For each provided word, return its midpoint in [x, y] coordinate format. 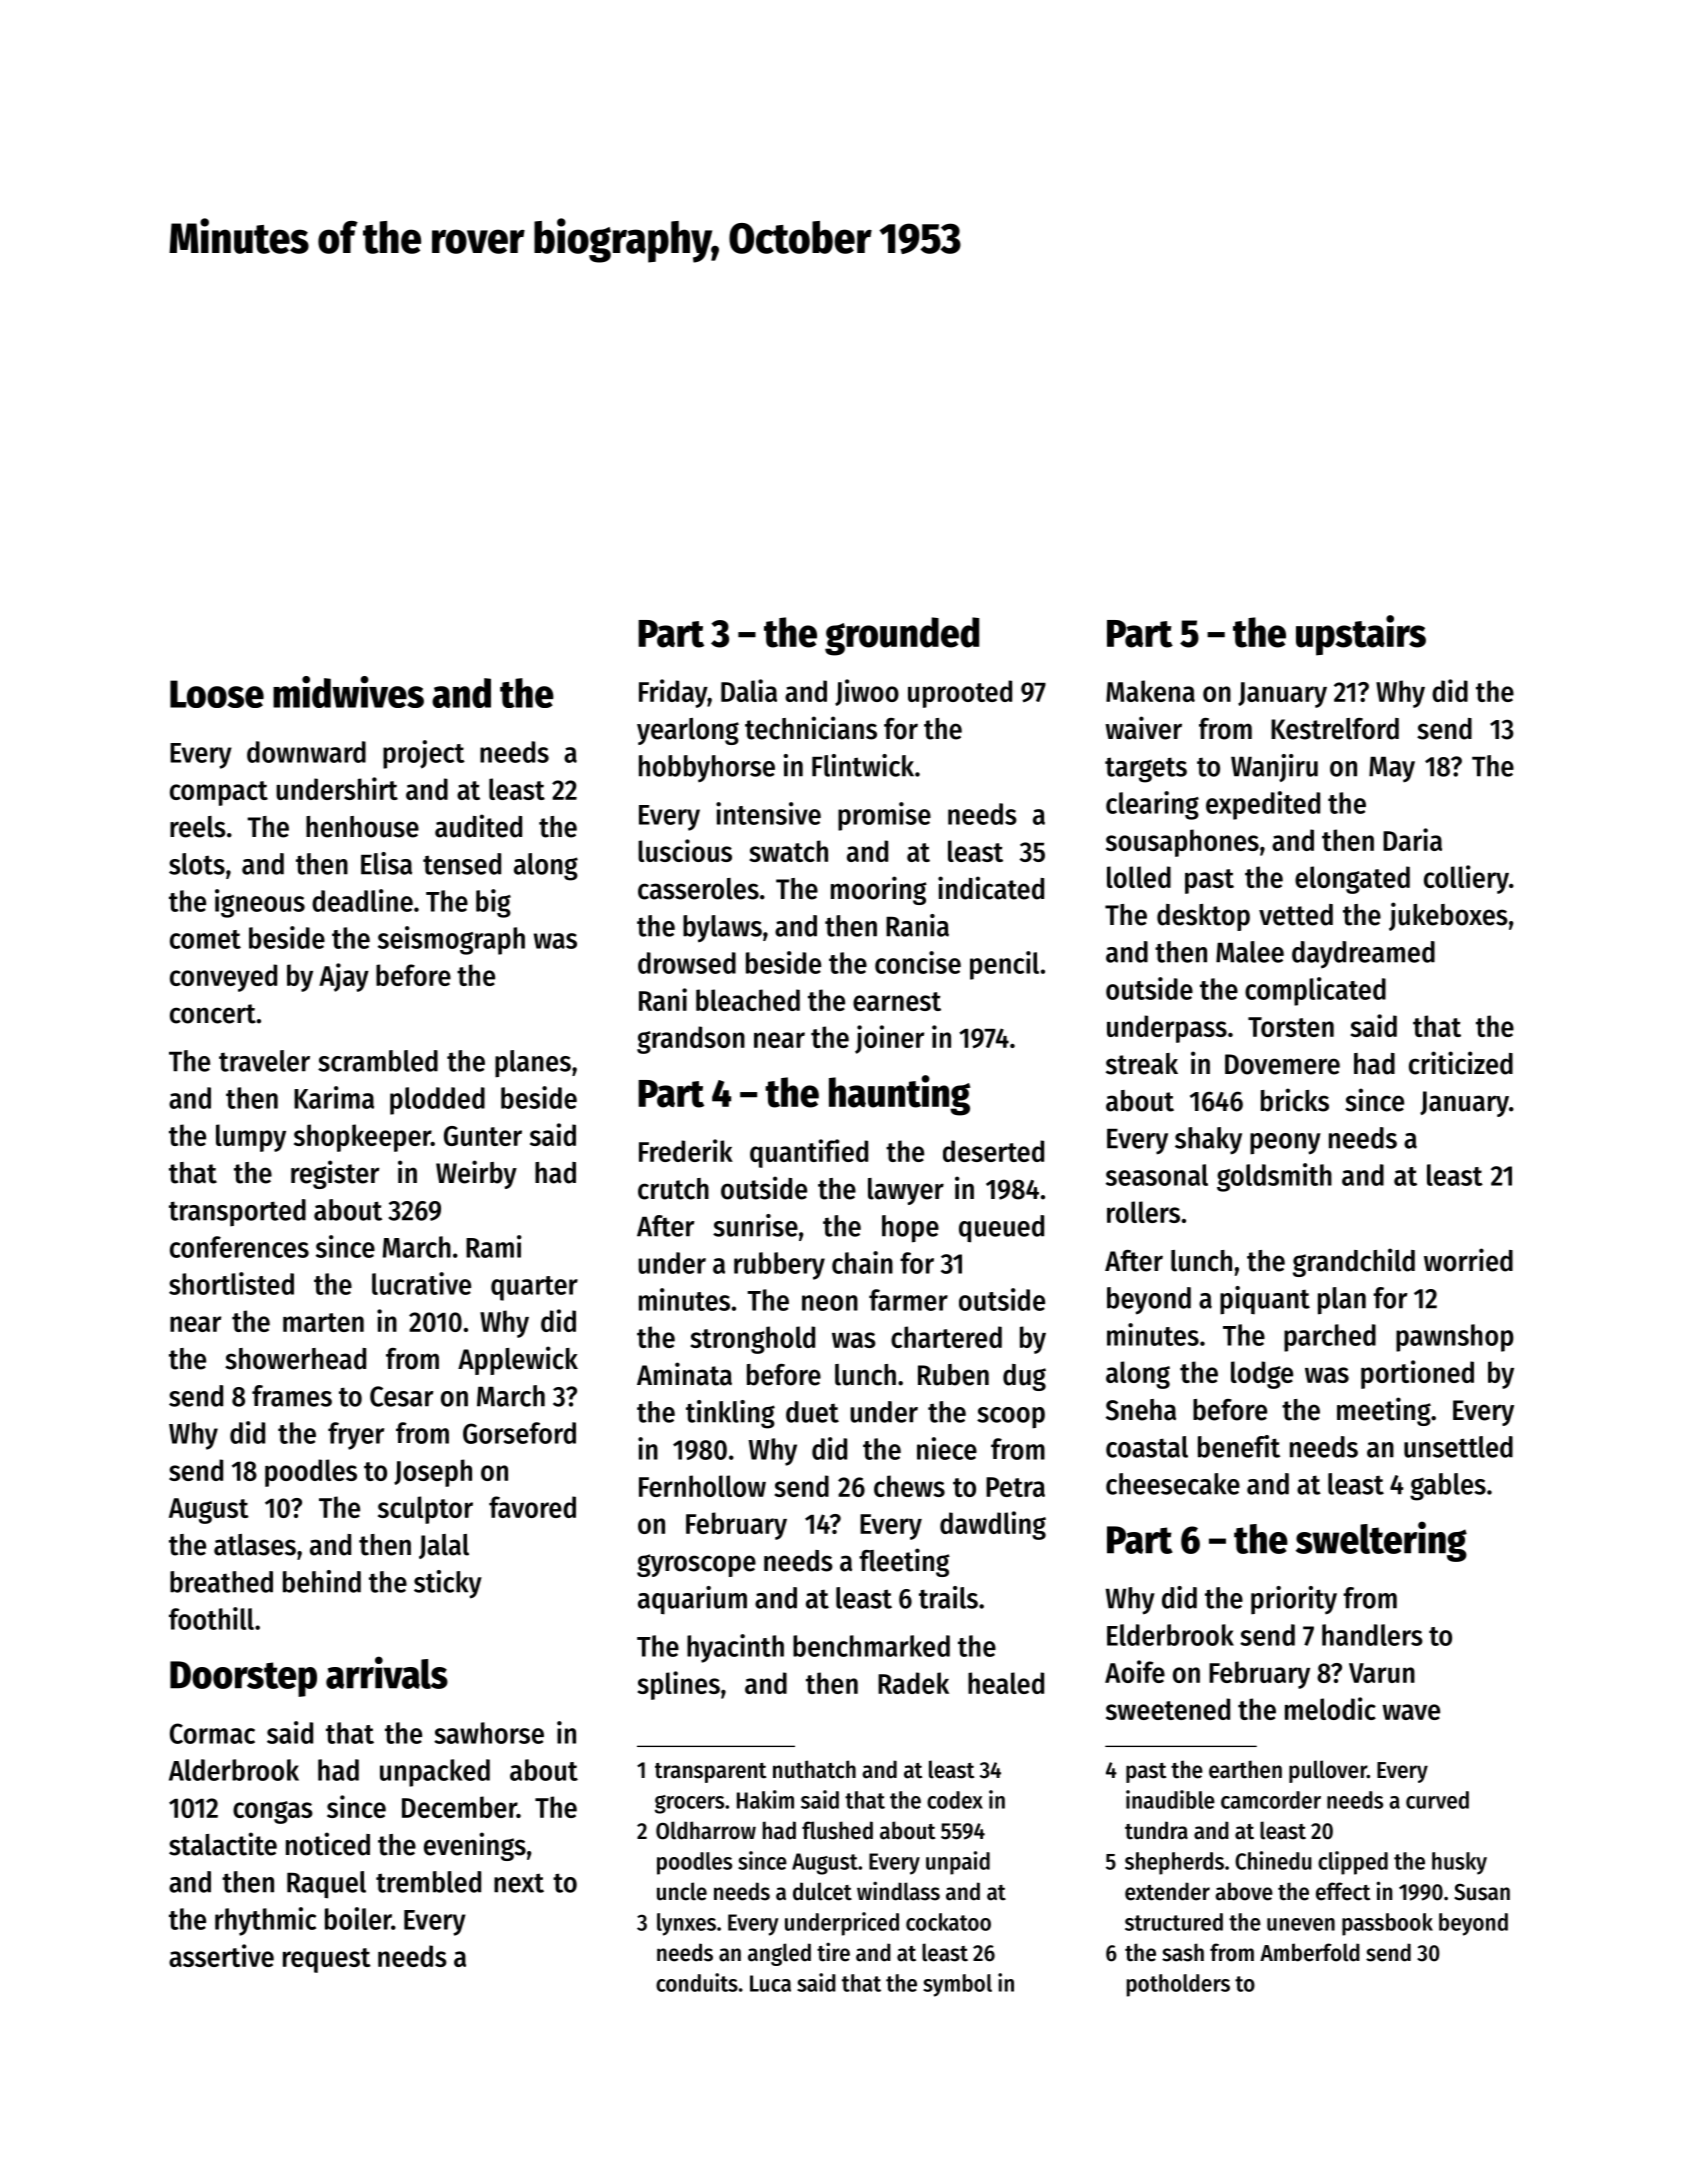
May [1392, 769]
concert [213, 1014]
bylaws [722, 929]
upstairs [1361, 635]
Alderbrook [234, 1770]
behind [322, 1581]
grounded [902, 636]
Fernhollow [702, 1486]
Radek [913, 1683]
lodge [1262, 1375]
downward [306, 752]
